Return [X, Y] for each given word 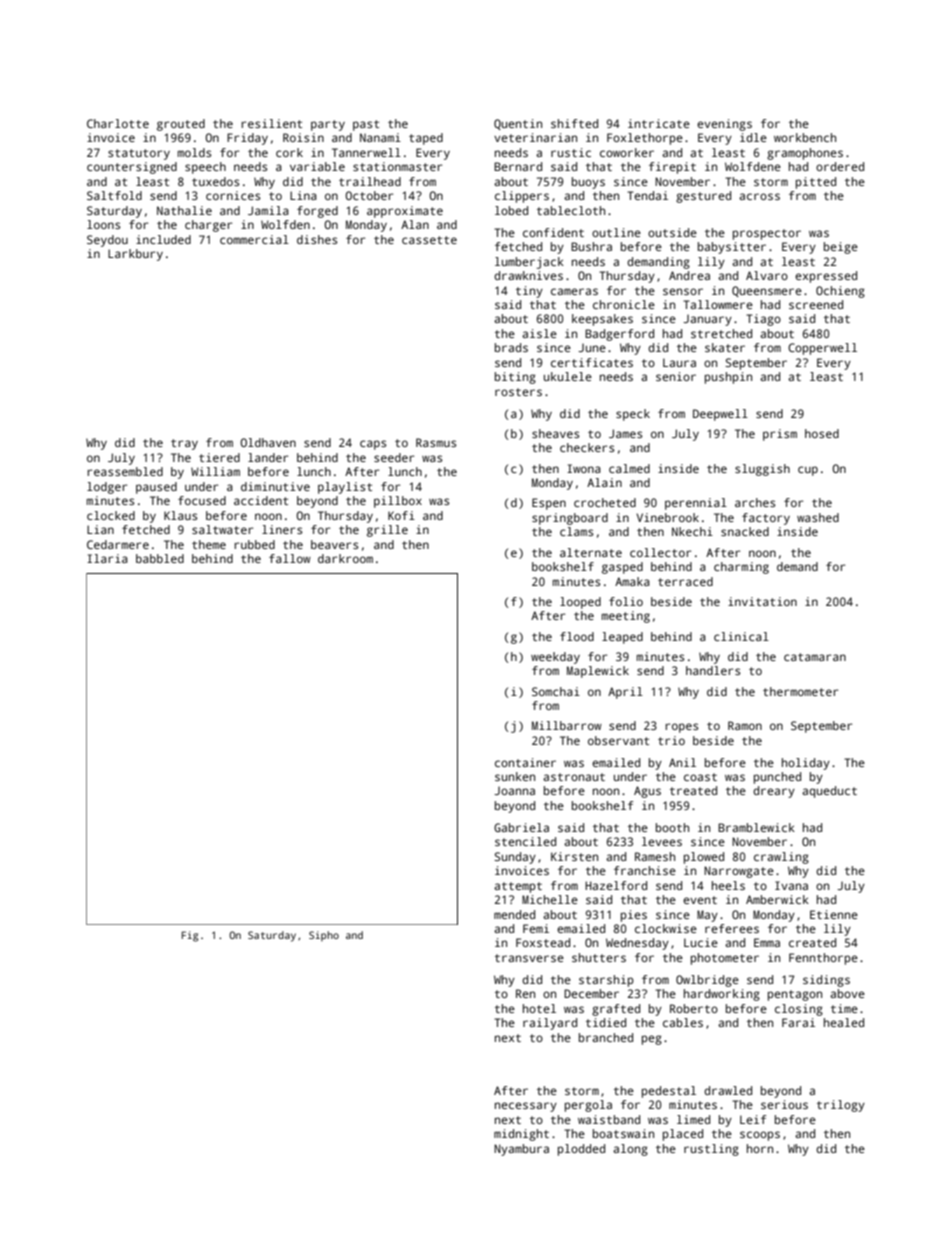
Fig [190, 936]
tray [184, 444]
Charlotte [118, 123]
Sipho [324, 936]
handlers [713, 670]
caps [373, 445]
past [366, 125]
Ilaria [107, 558]
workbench [805, 137]
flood [577, 636]
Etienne [834, 914]
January [707, 320]
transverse [529, 958]
